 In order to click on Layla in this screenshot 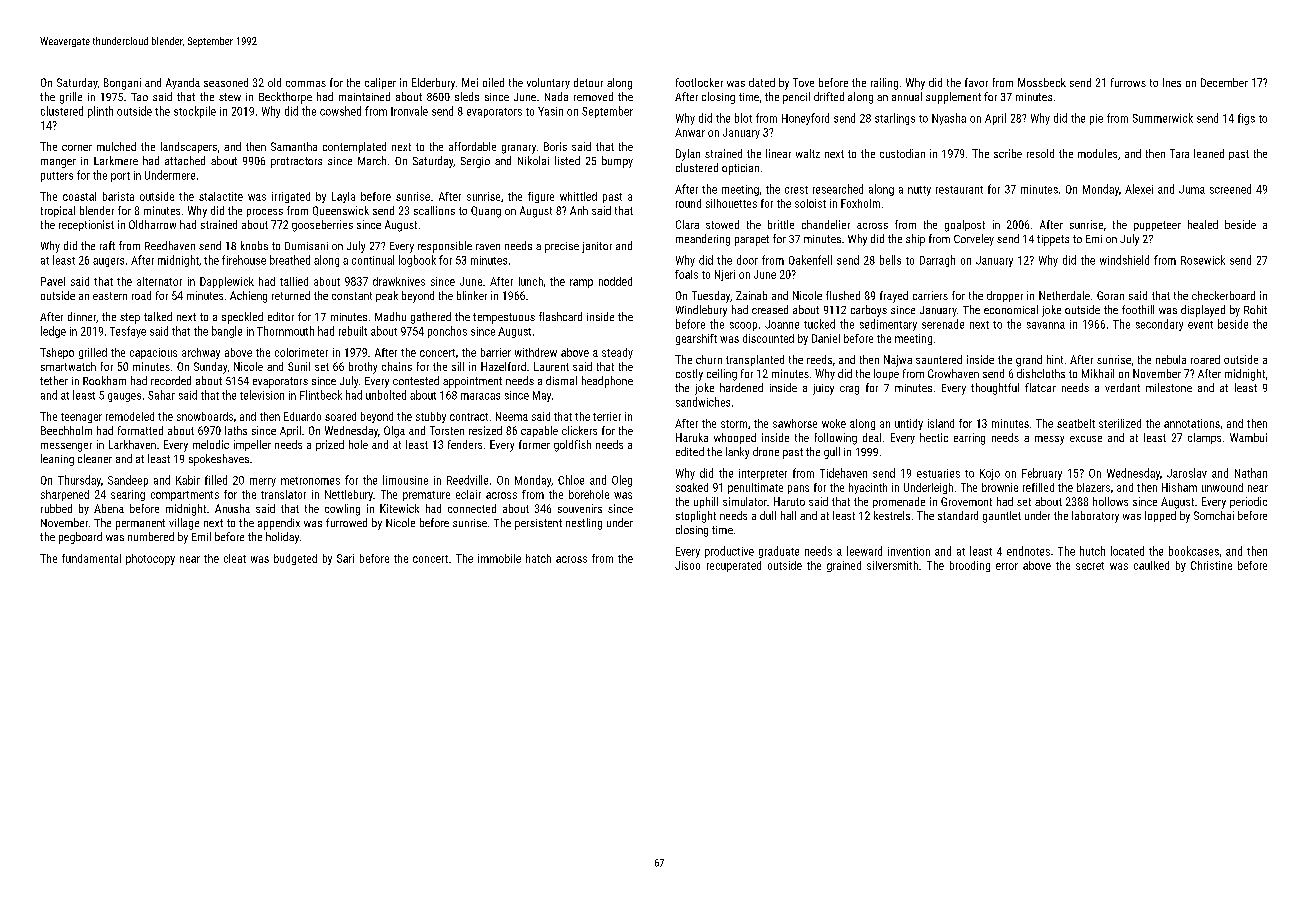, I will do `click(343, 197)`.
